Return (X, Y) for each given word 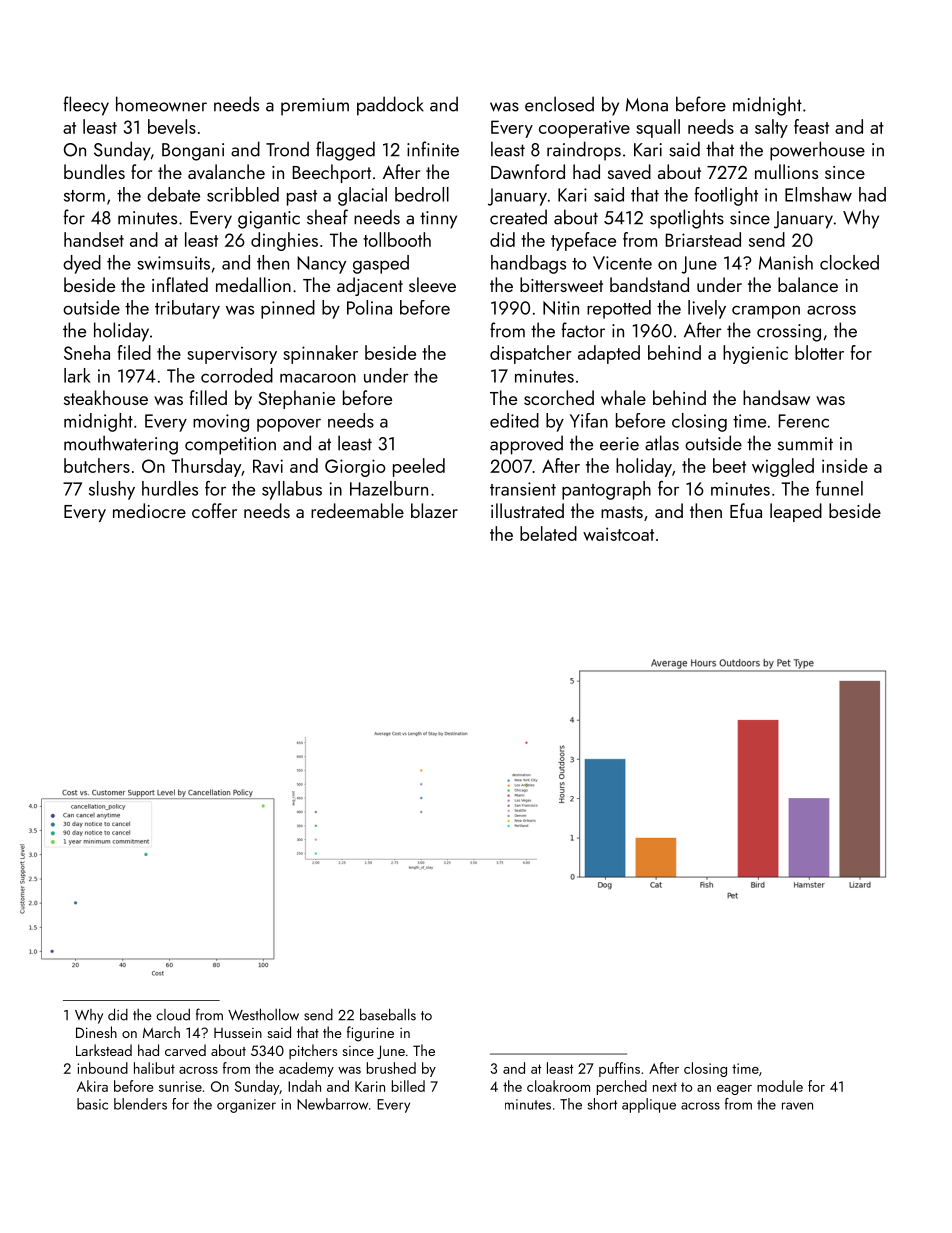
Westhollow (263, 1014)
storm (84, 196)
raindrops (584, 151)
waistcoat (618, 534)
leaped (796, 512)
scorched (559, 397)
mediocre (149, 510)
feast (811, 126)
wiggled (783, 467)
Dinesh (96, 1032)
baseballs (388, 1014)
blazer (434, 510)
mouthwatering (121, 445)
